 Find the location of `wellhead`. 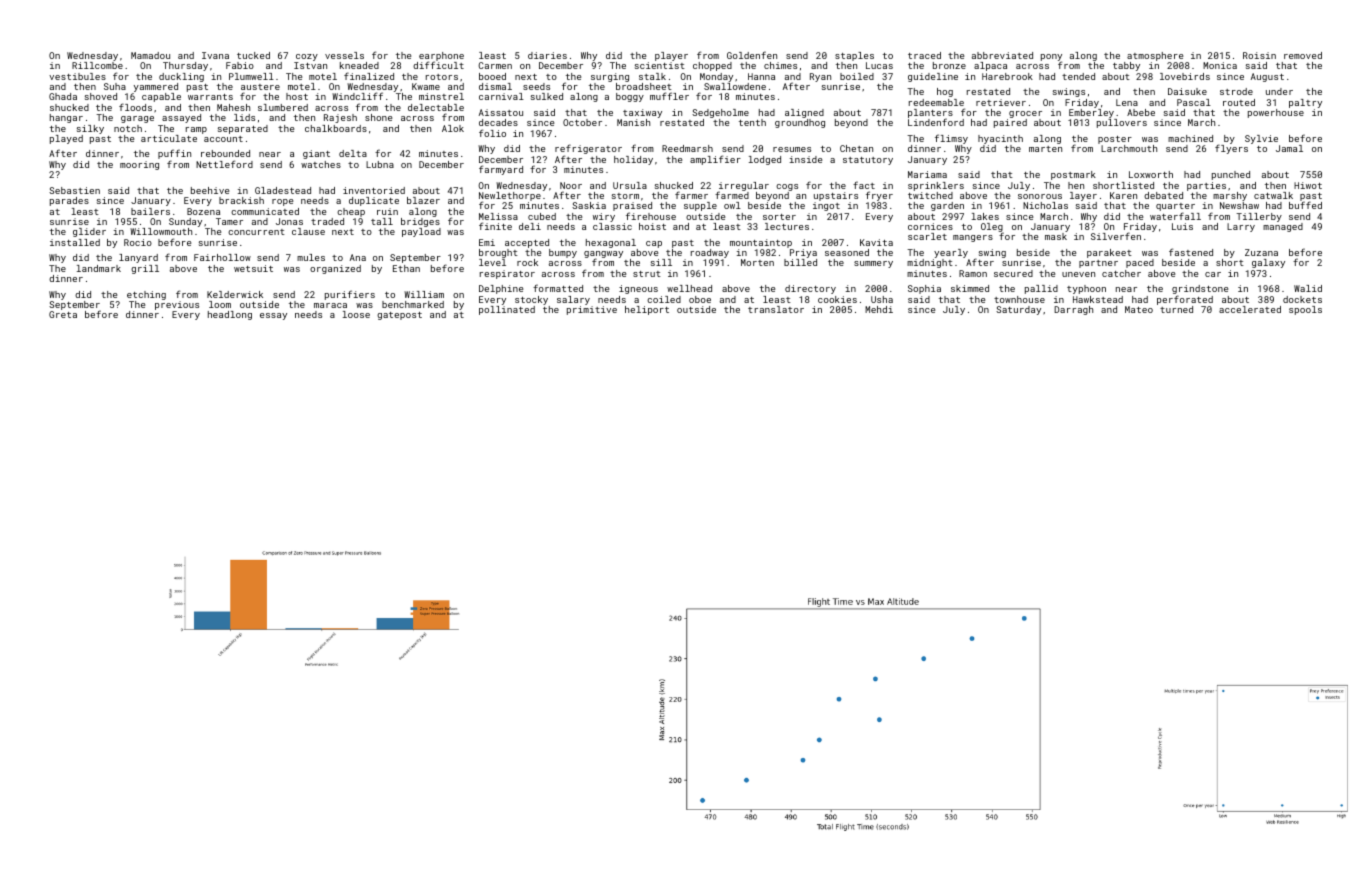

wellhead is located at coordinates (689, 288).
